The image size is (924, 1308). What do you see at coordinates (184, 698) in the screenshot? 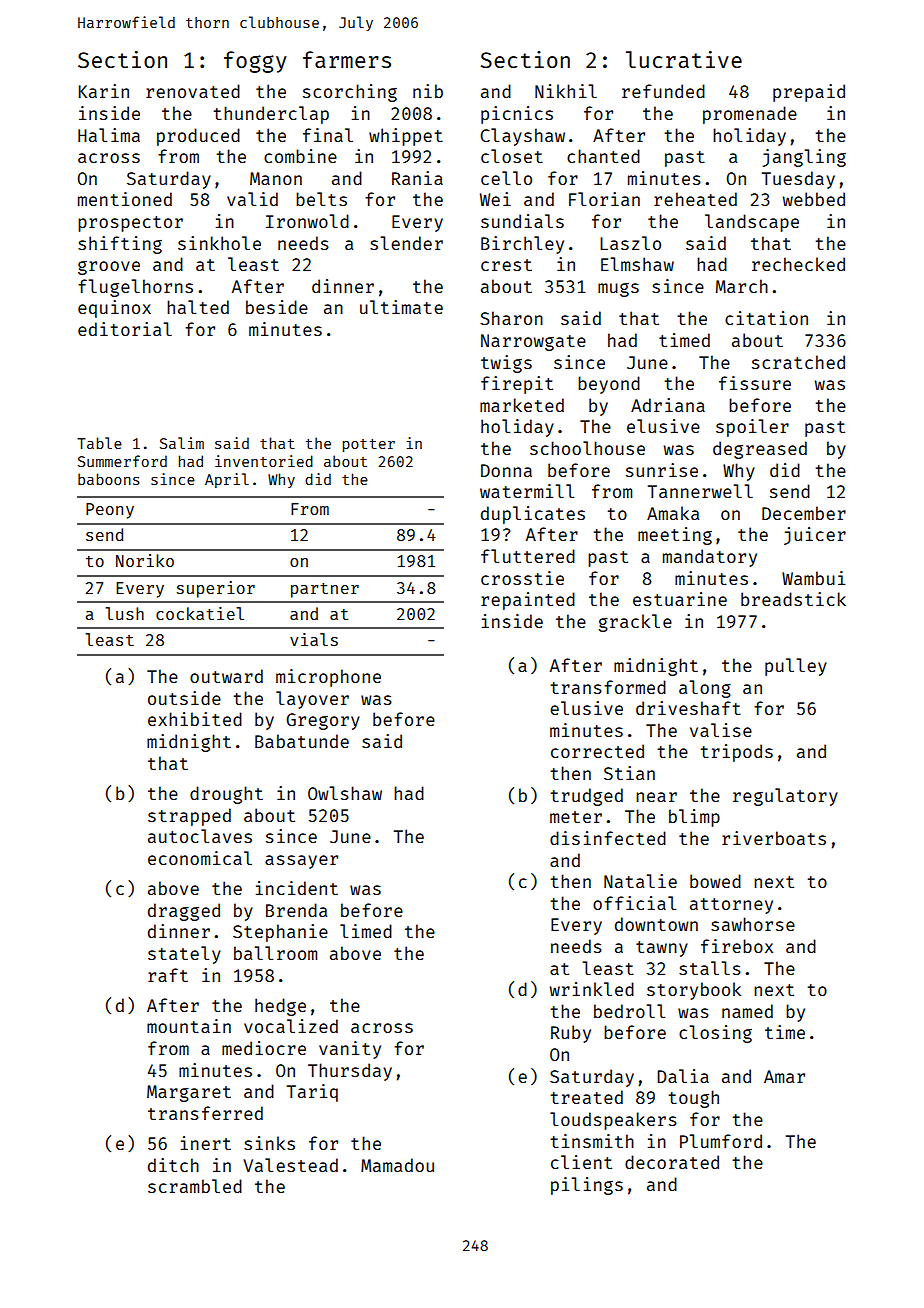
I see `outside` at bounding box center [184, 698].
